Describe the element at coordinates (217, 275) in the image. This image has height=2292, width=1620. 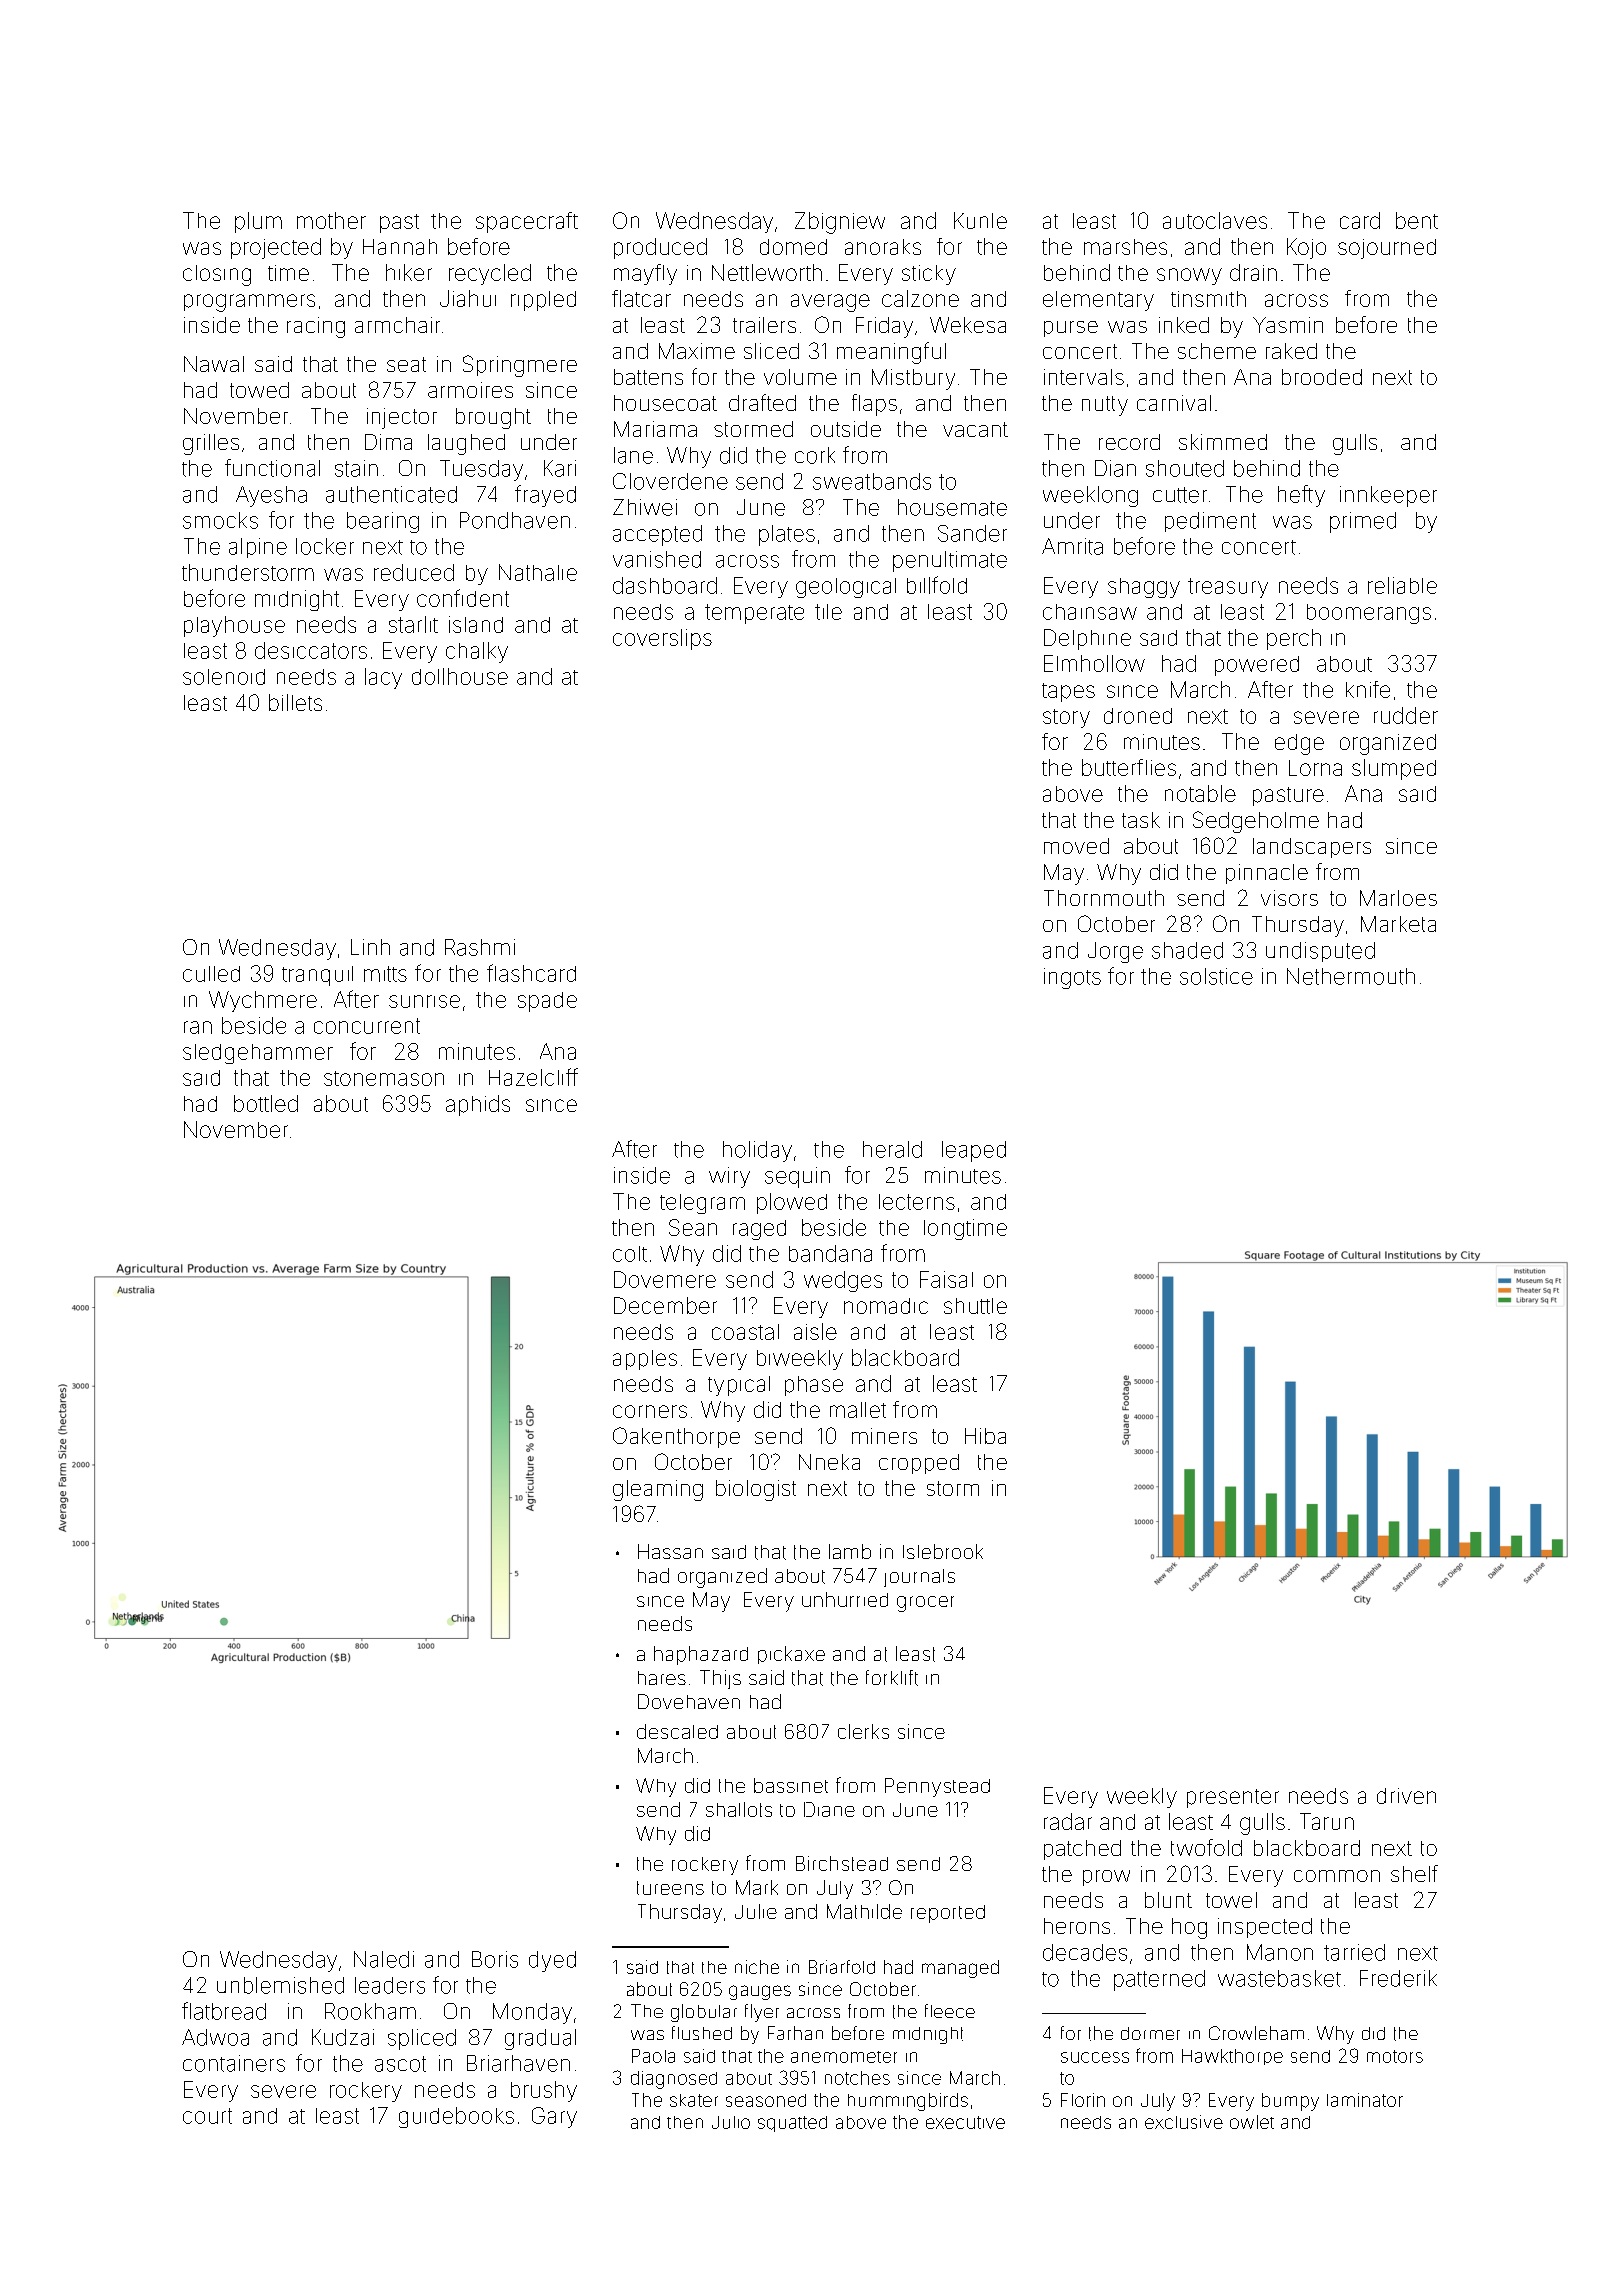
I see `closing` at that location.
